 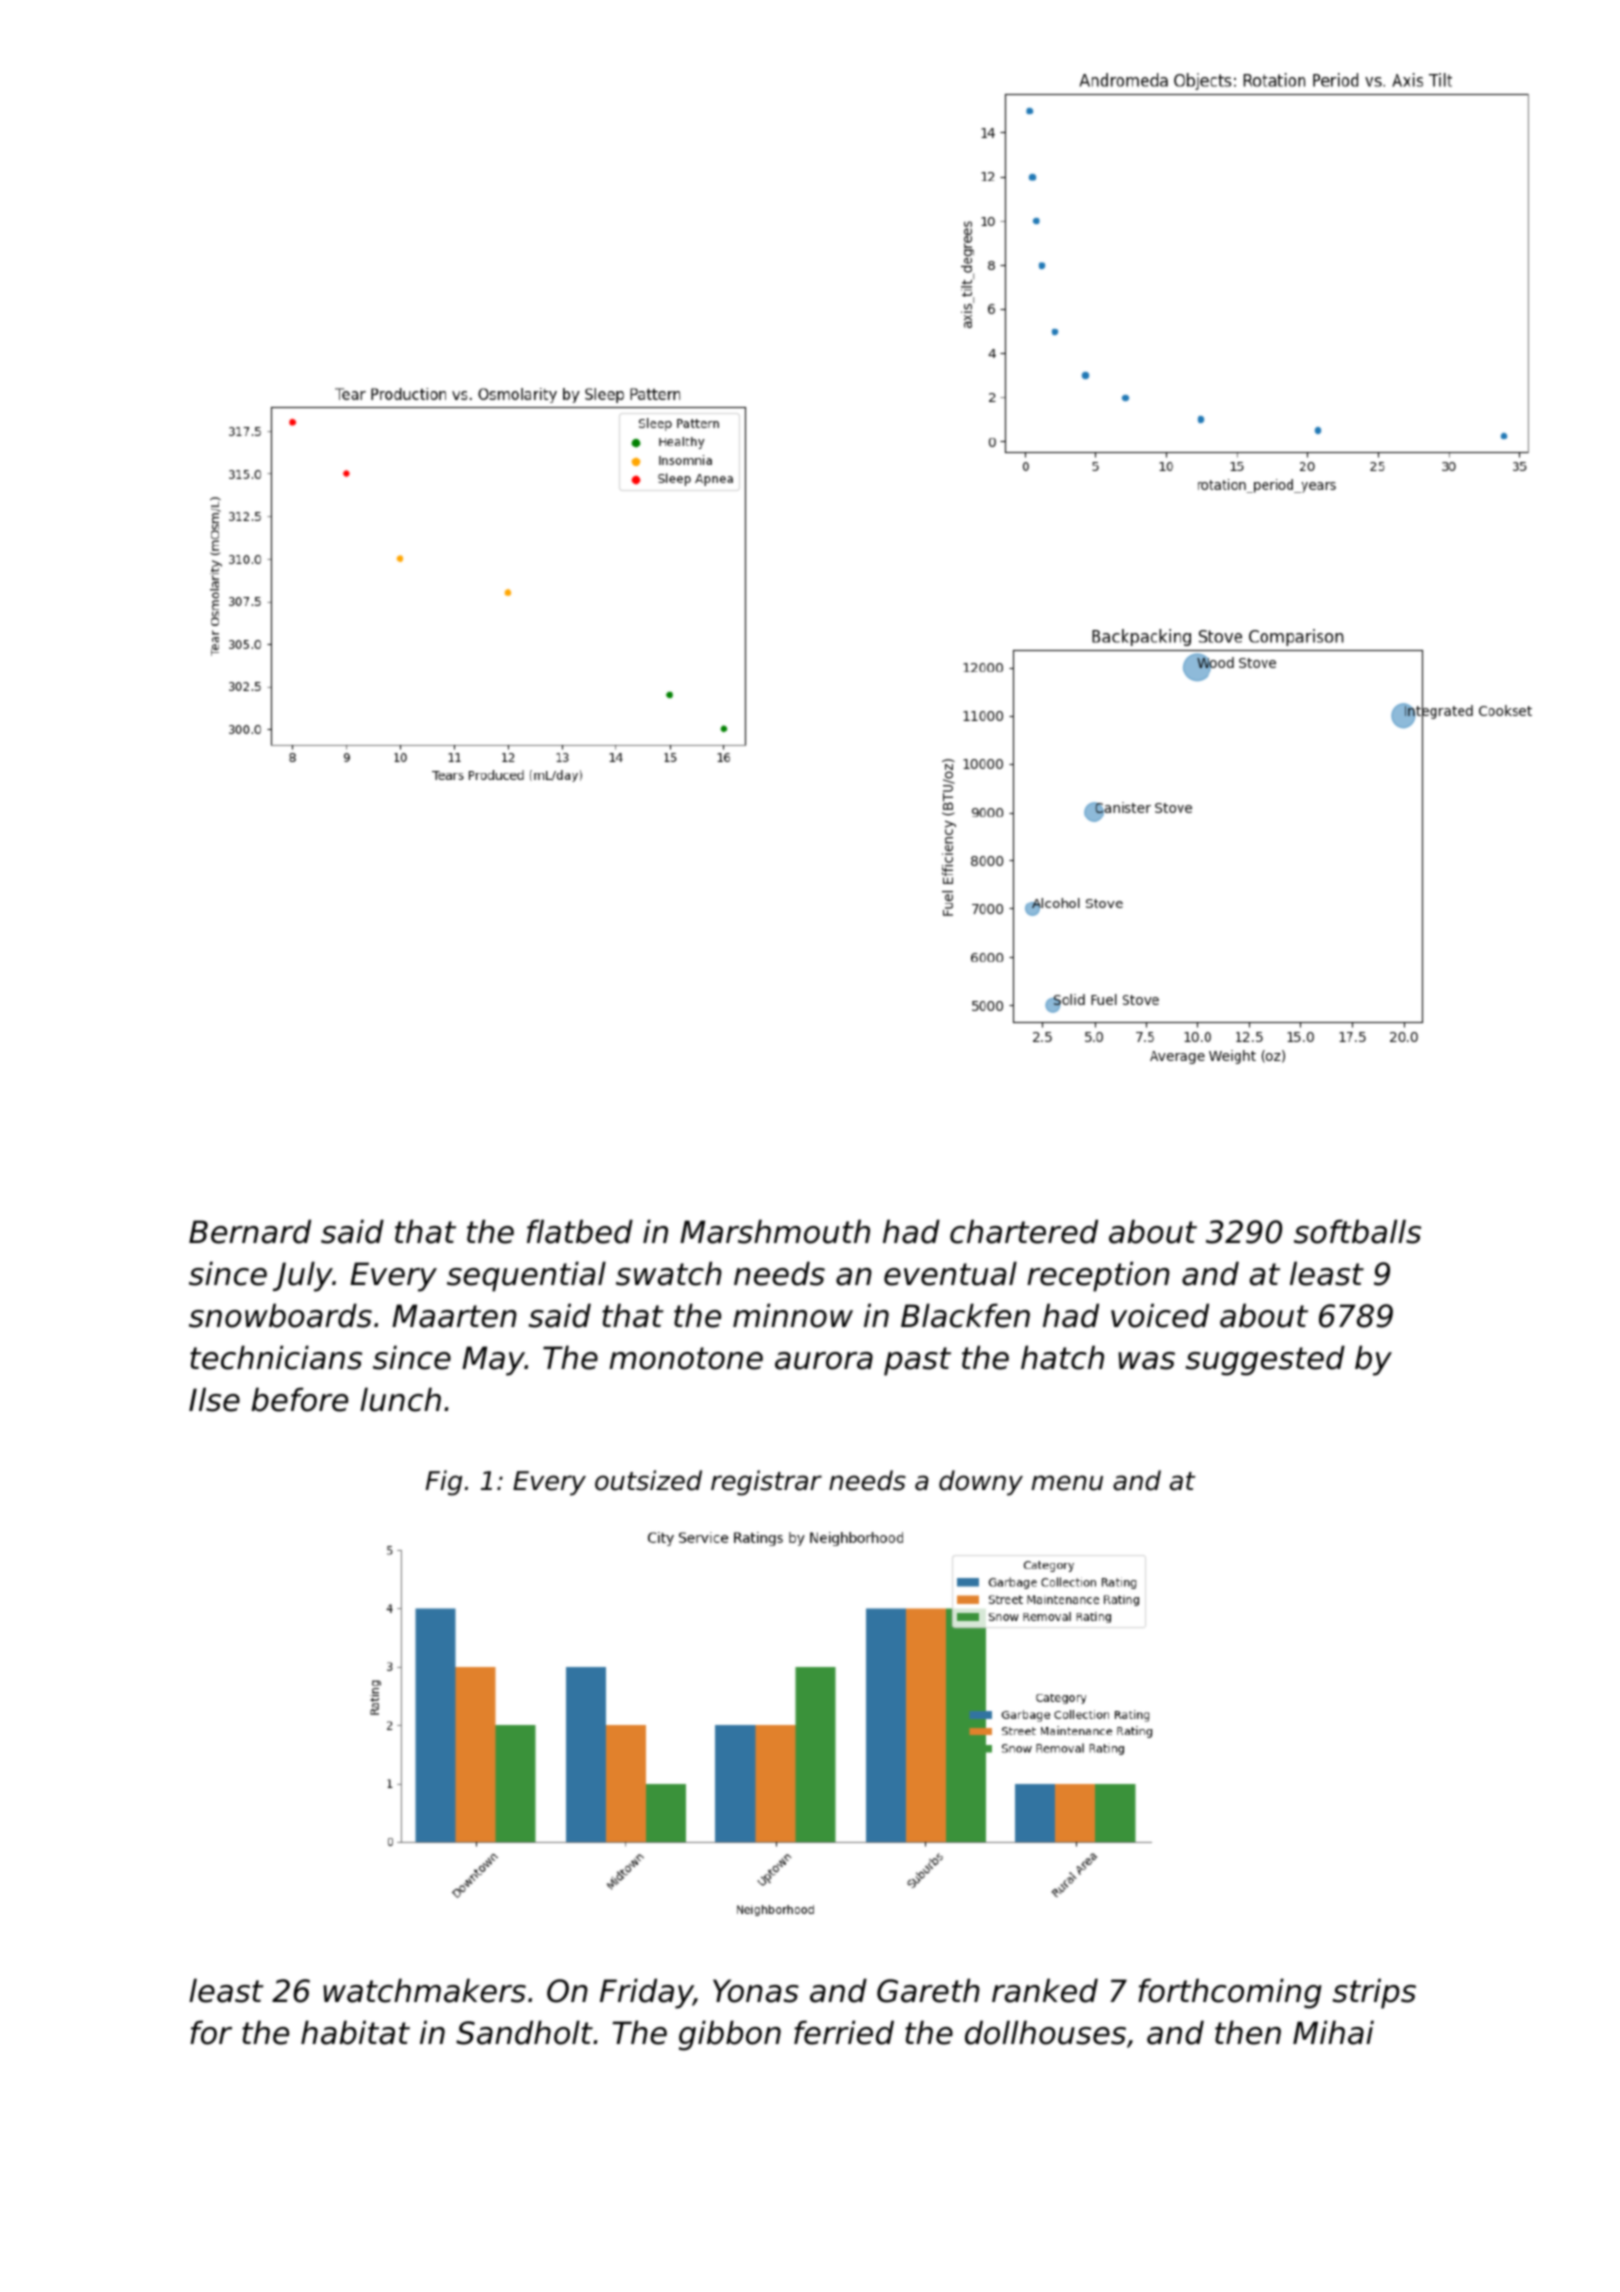 What do you see at coordinates (844, 2032) in the image?
I see `ferried` at bounding box center [844, 2032].
